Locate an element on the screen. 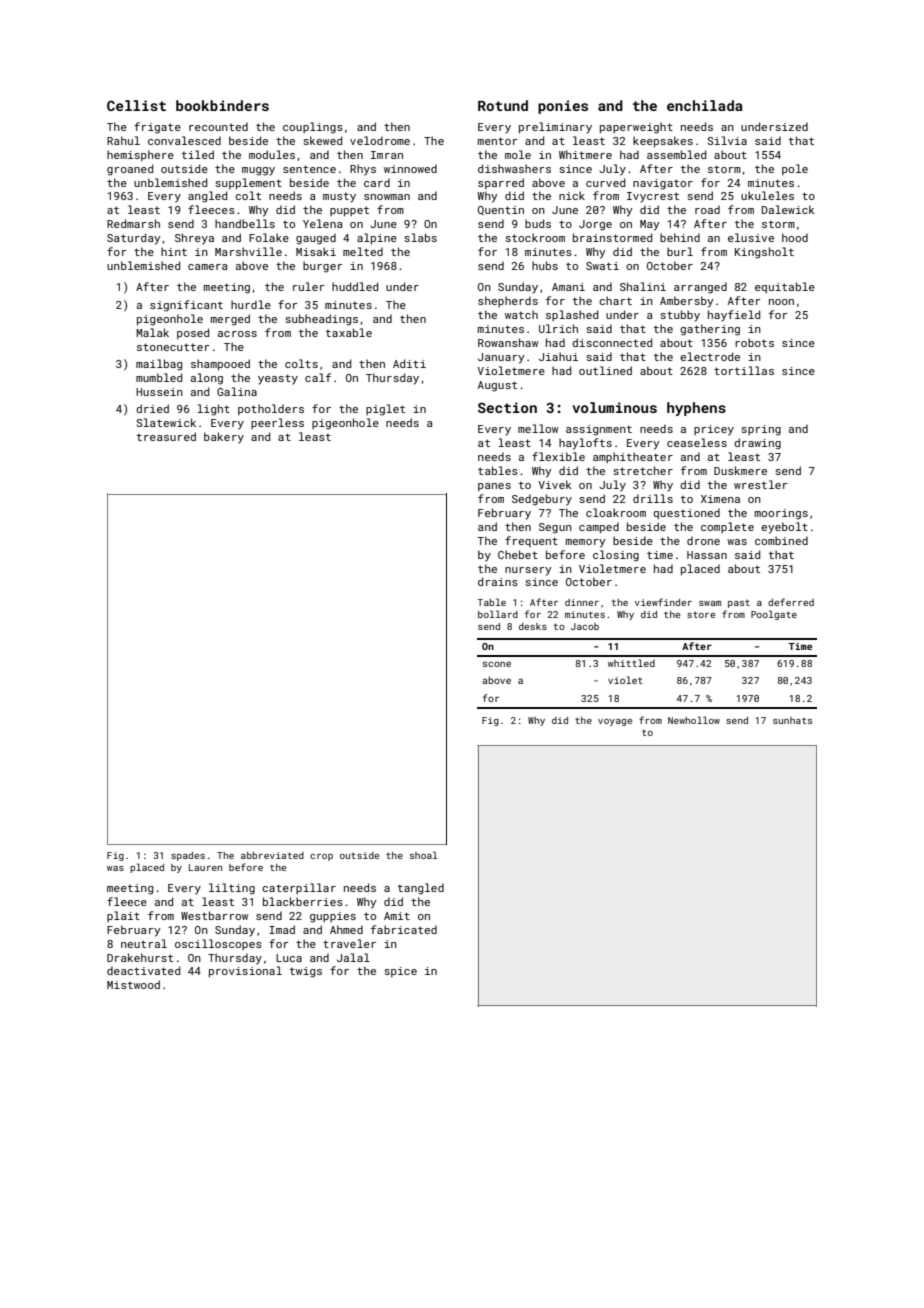  scone is located at coordinates (497, 664).
